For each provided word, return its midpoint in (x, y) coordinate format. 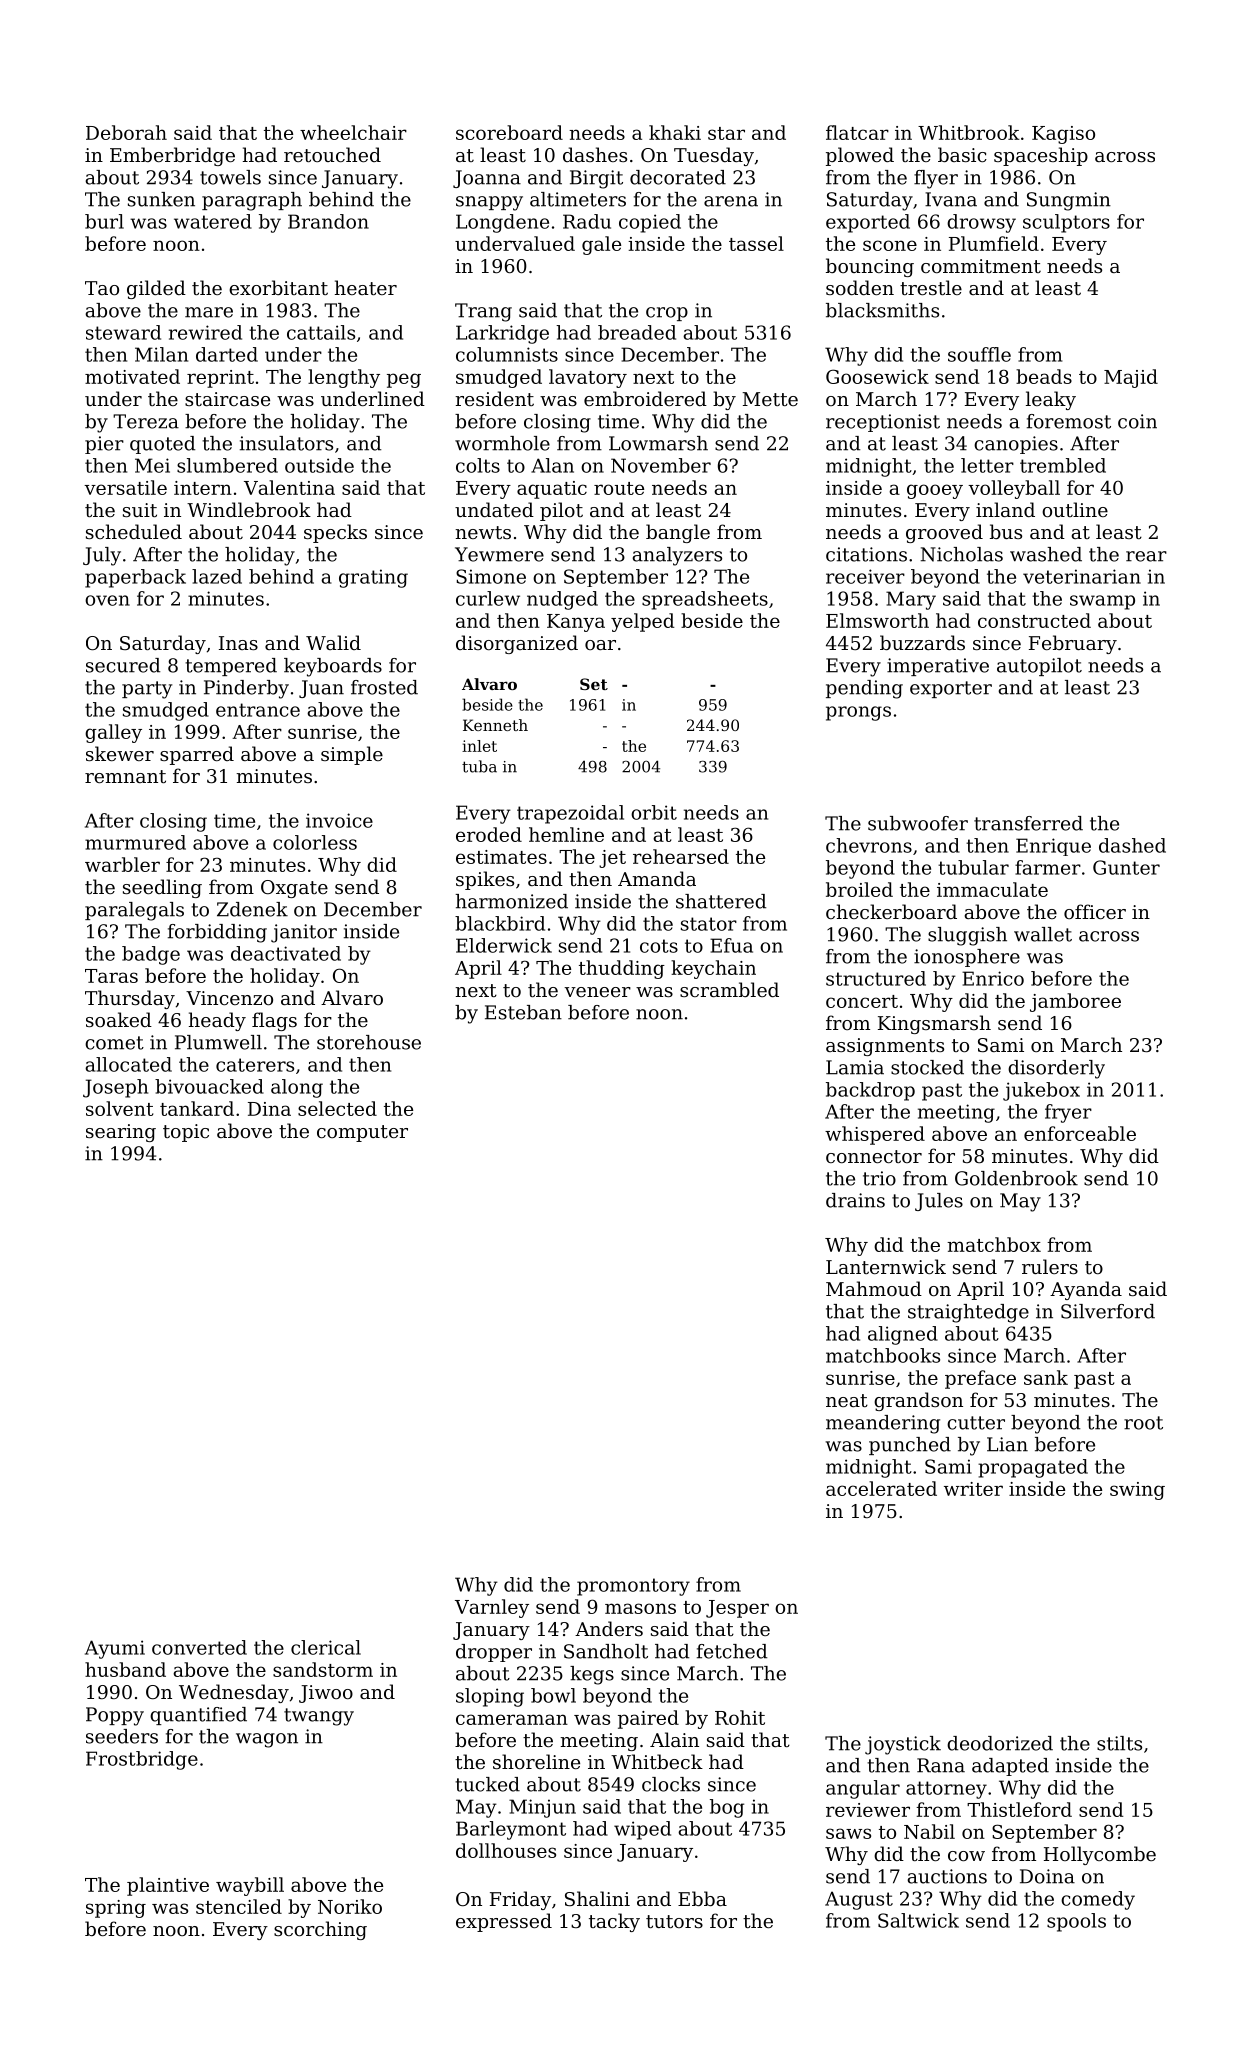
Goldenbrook (1016, 1178)
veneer (597, 992)
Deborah (126, 132)
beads (1044, 376)
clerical (326, 1647)
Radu (587, 221)
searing (121, 1133)
